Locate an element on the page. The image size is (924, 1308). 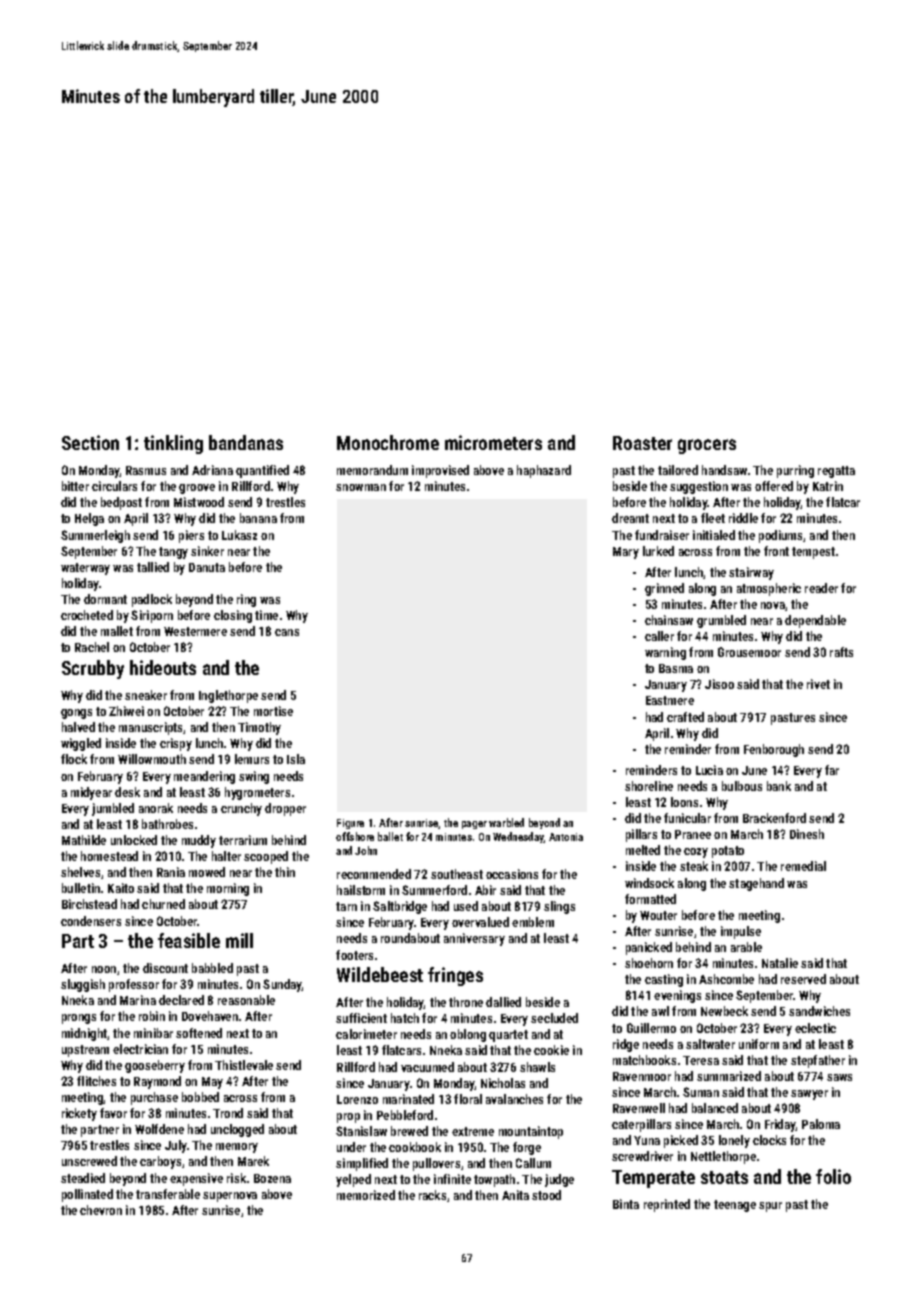
Thistlevale is located at coordinates (244, 1065).
